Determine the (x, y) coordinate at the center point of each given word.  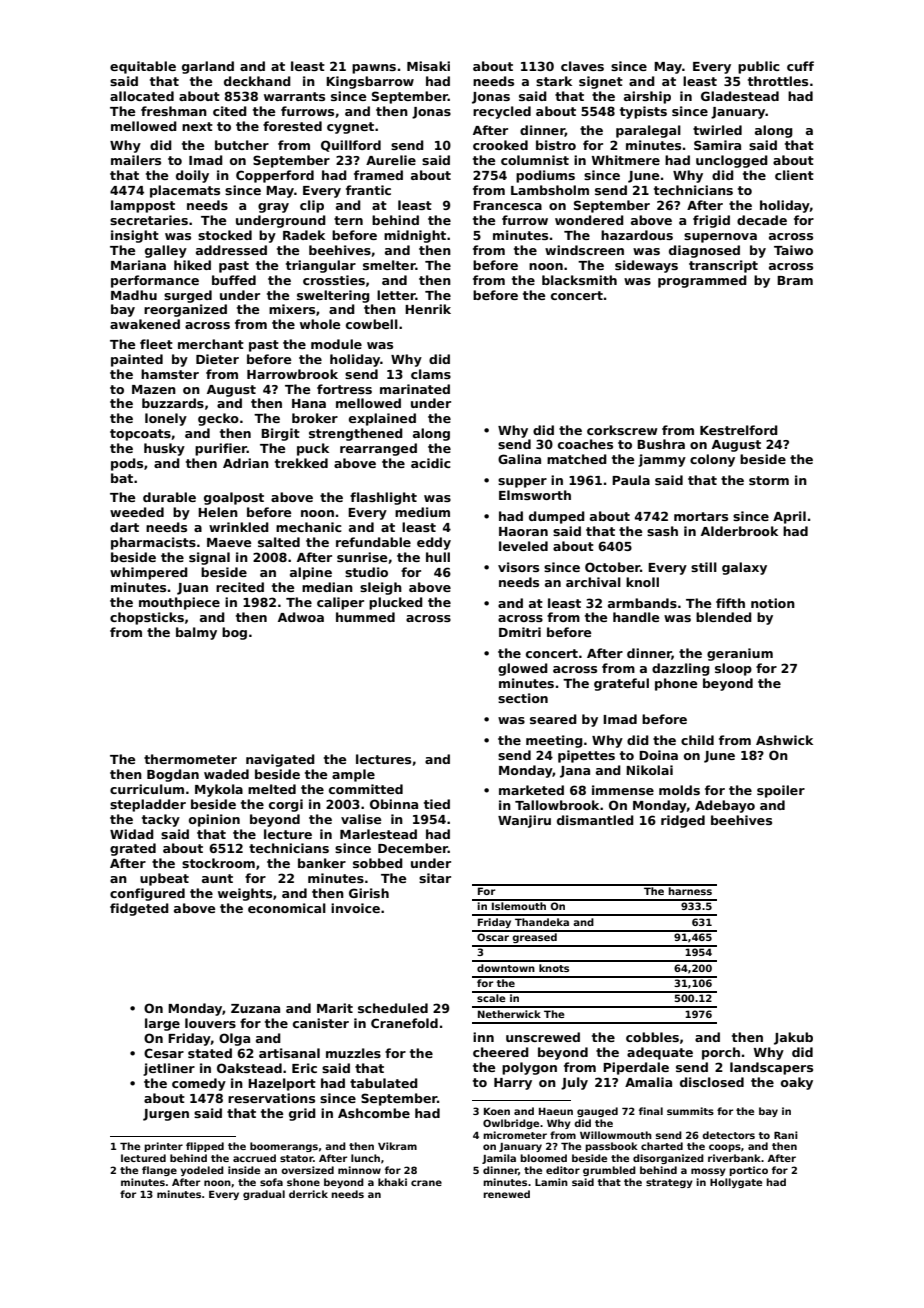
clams (431, 374)
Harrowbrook (292, 374)
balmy (196, 633)
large (162, 1024)
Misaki (428, 66)
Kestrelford (739, 430)
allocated (142, 96)
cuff (800, 66)
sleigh (381, 588)
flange (159, 1171)
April (789, 517)
